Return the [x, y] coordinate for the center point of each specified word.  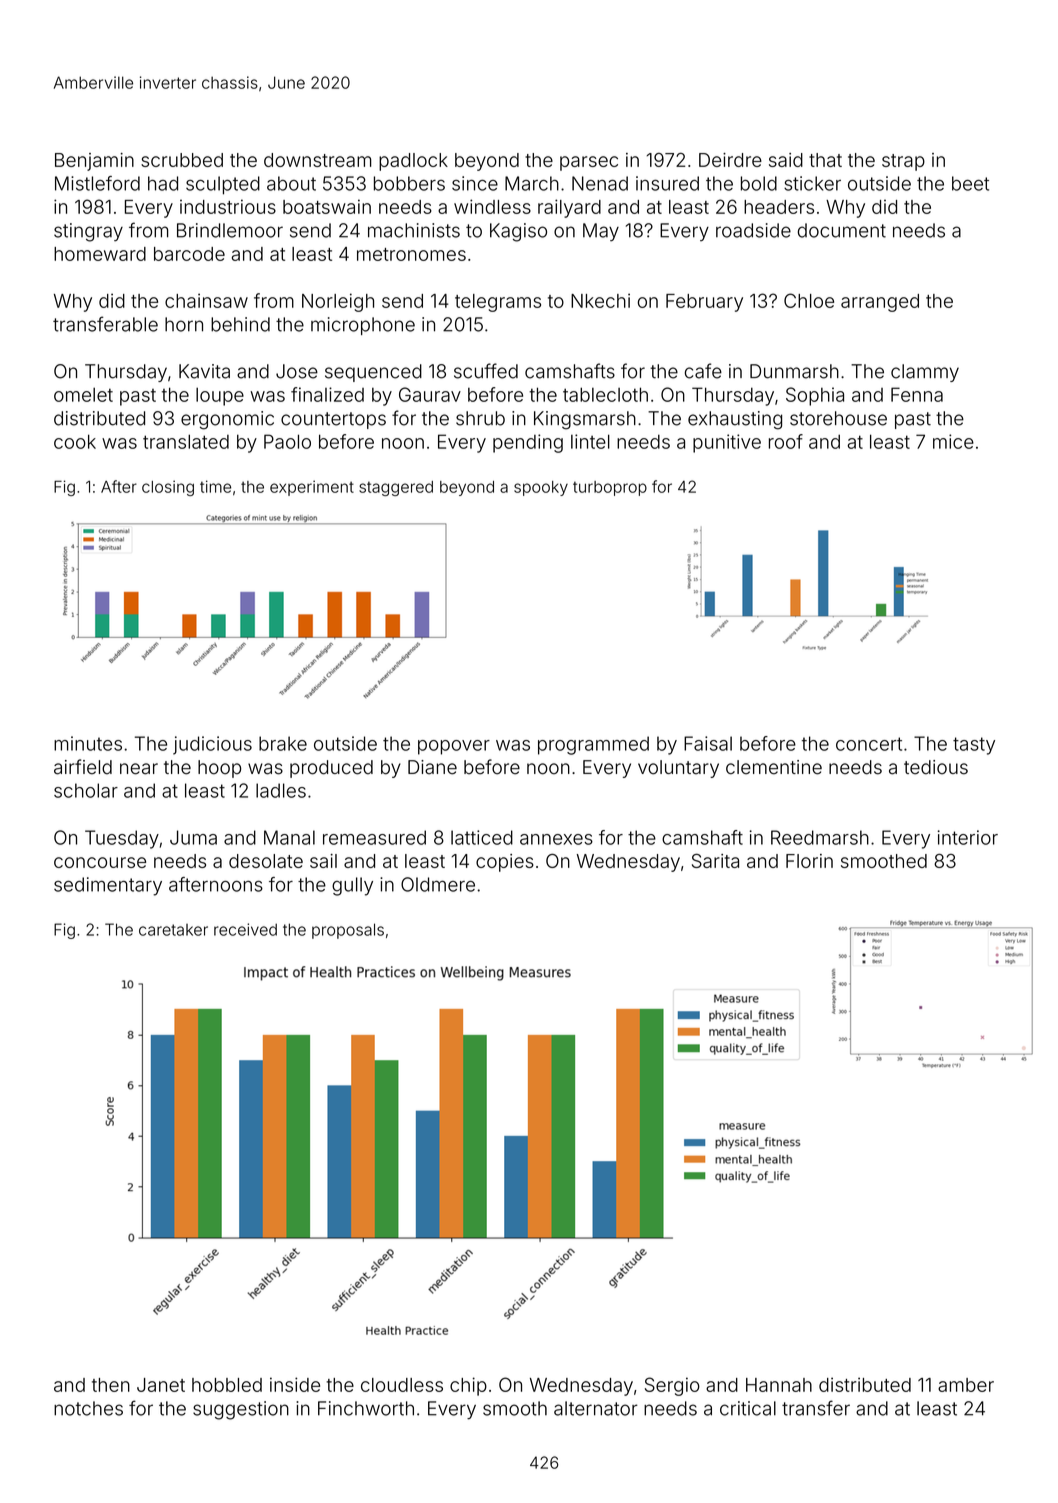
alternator [596, 1408]
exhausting [735, 420]
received [245, 929]
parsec [589, 163]
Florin [809, 861]
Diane [432, 767]
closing [168, 488]
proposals [348, 931]
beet [970, 183]
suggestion [241, 1410]
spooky [541, 488]
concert [869, 744]
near [139, 769]
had [163, 183]
